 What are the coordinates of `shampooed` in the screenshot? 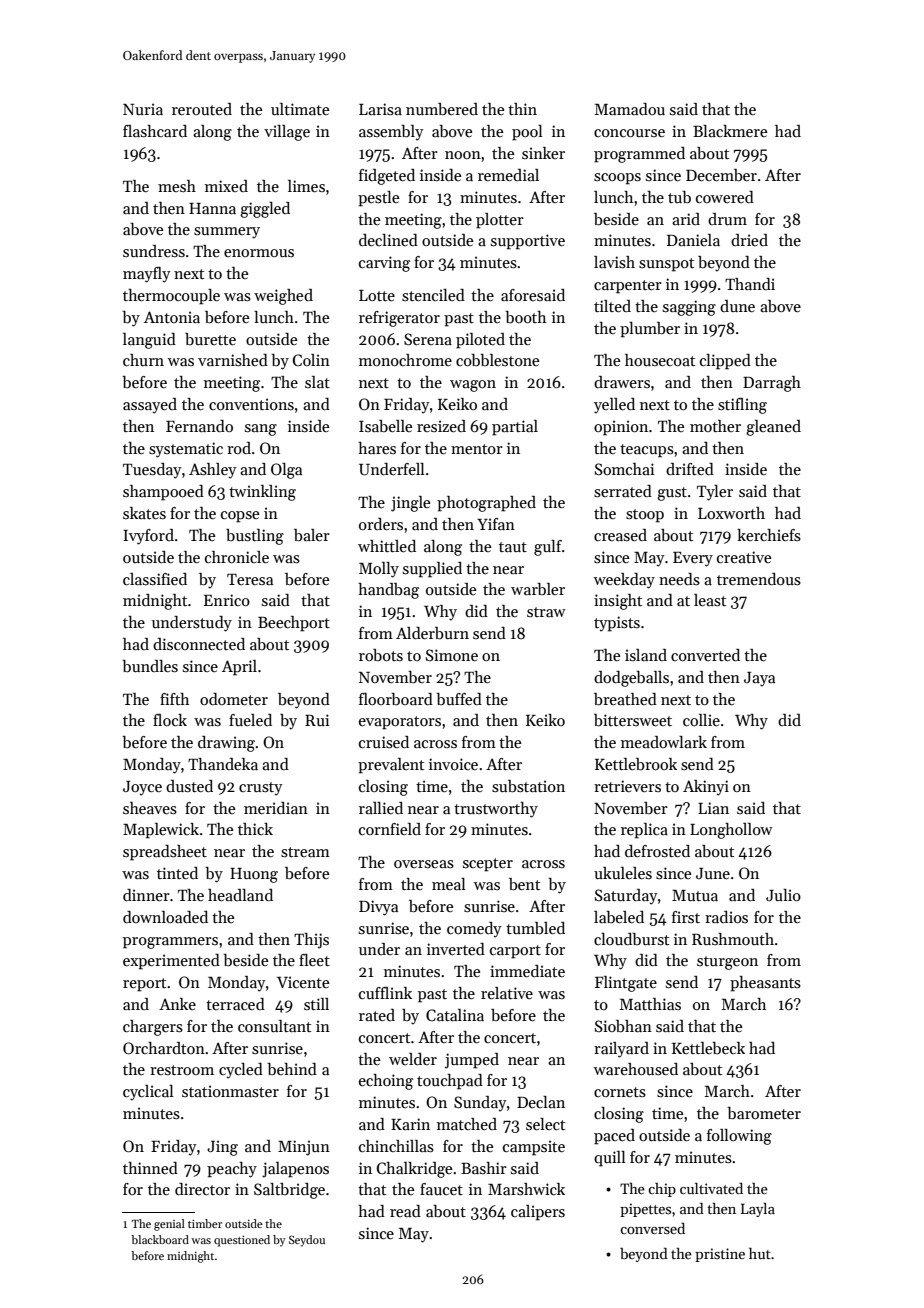 It's located at (163, 493).
